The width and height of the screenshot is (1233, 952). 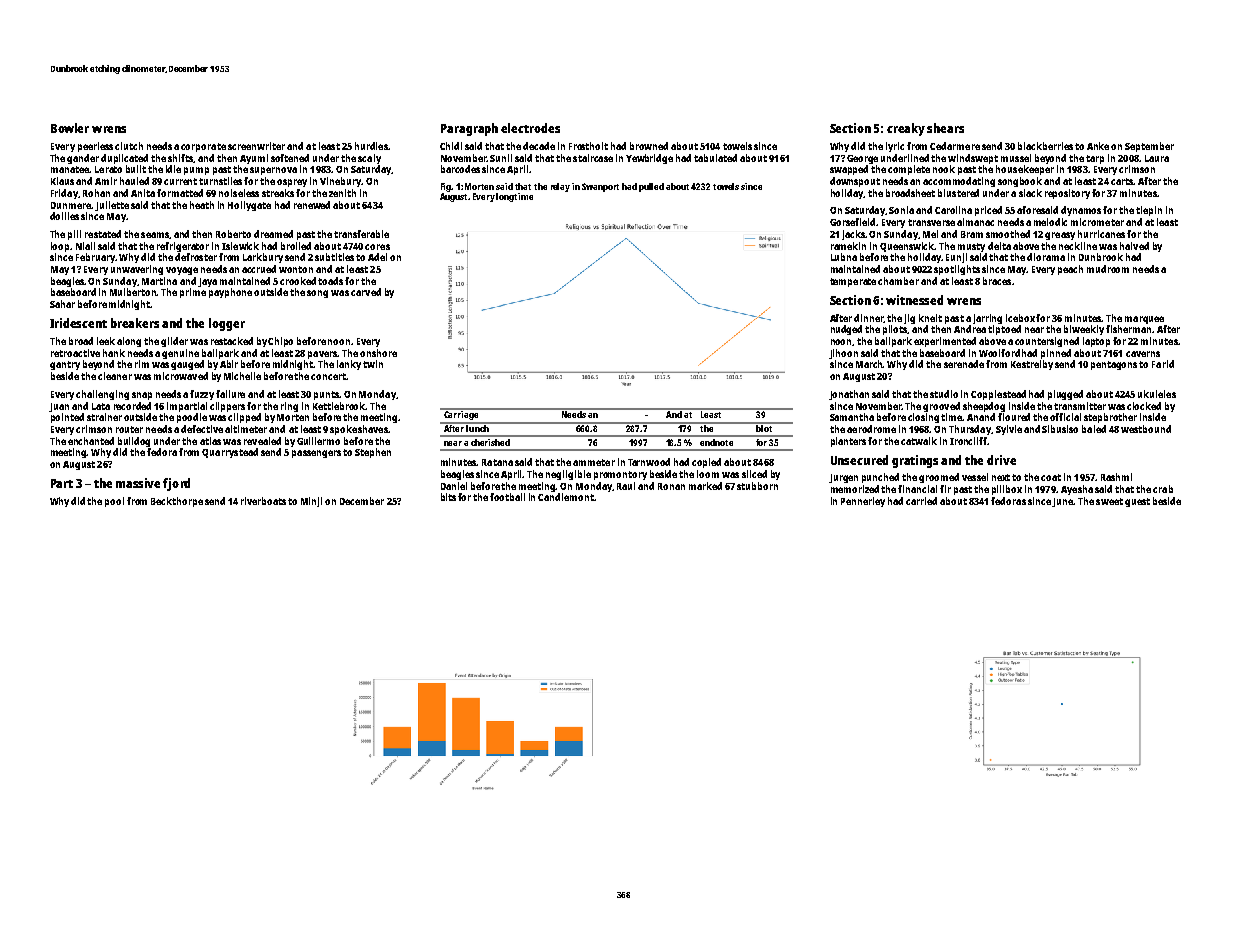 What do you see at coordinates (1097, 222) in the screenshot?
I see `micrometer` at bounding box center [1097, 222].
